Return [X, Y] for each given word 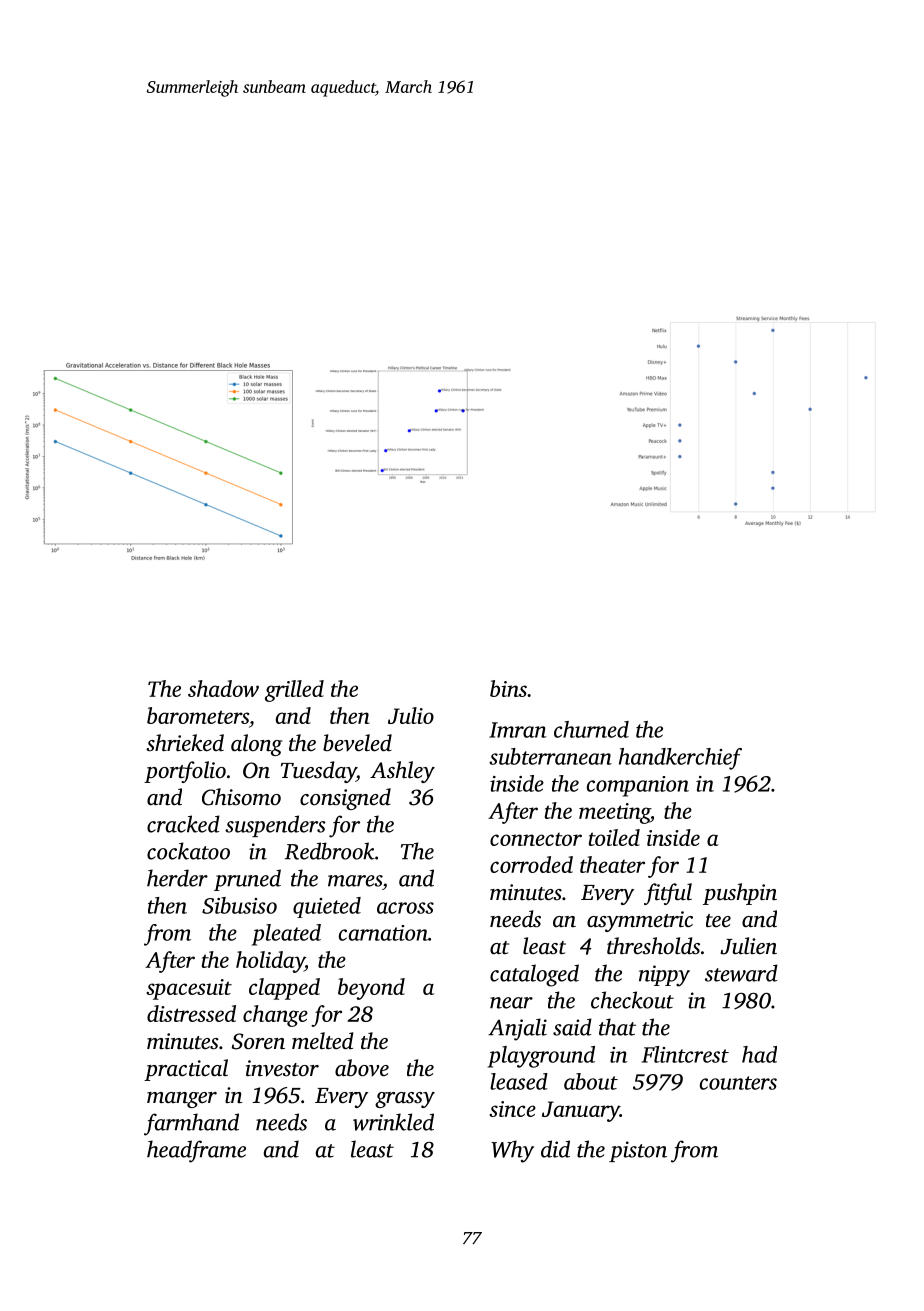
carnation [383, 933]
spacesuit [189, 989]
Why [512, 1151]
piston [638, 1151]
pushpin [740, 894]
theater [612, 864]
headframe [196, 1151]
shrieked [185, 742]
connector [536, 839]
